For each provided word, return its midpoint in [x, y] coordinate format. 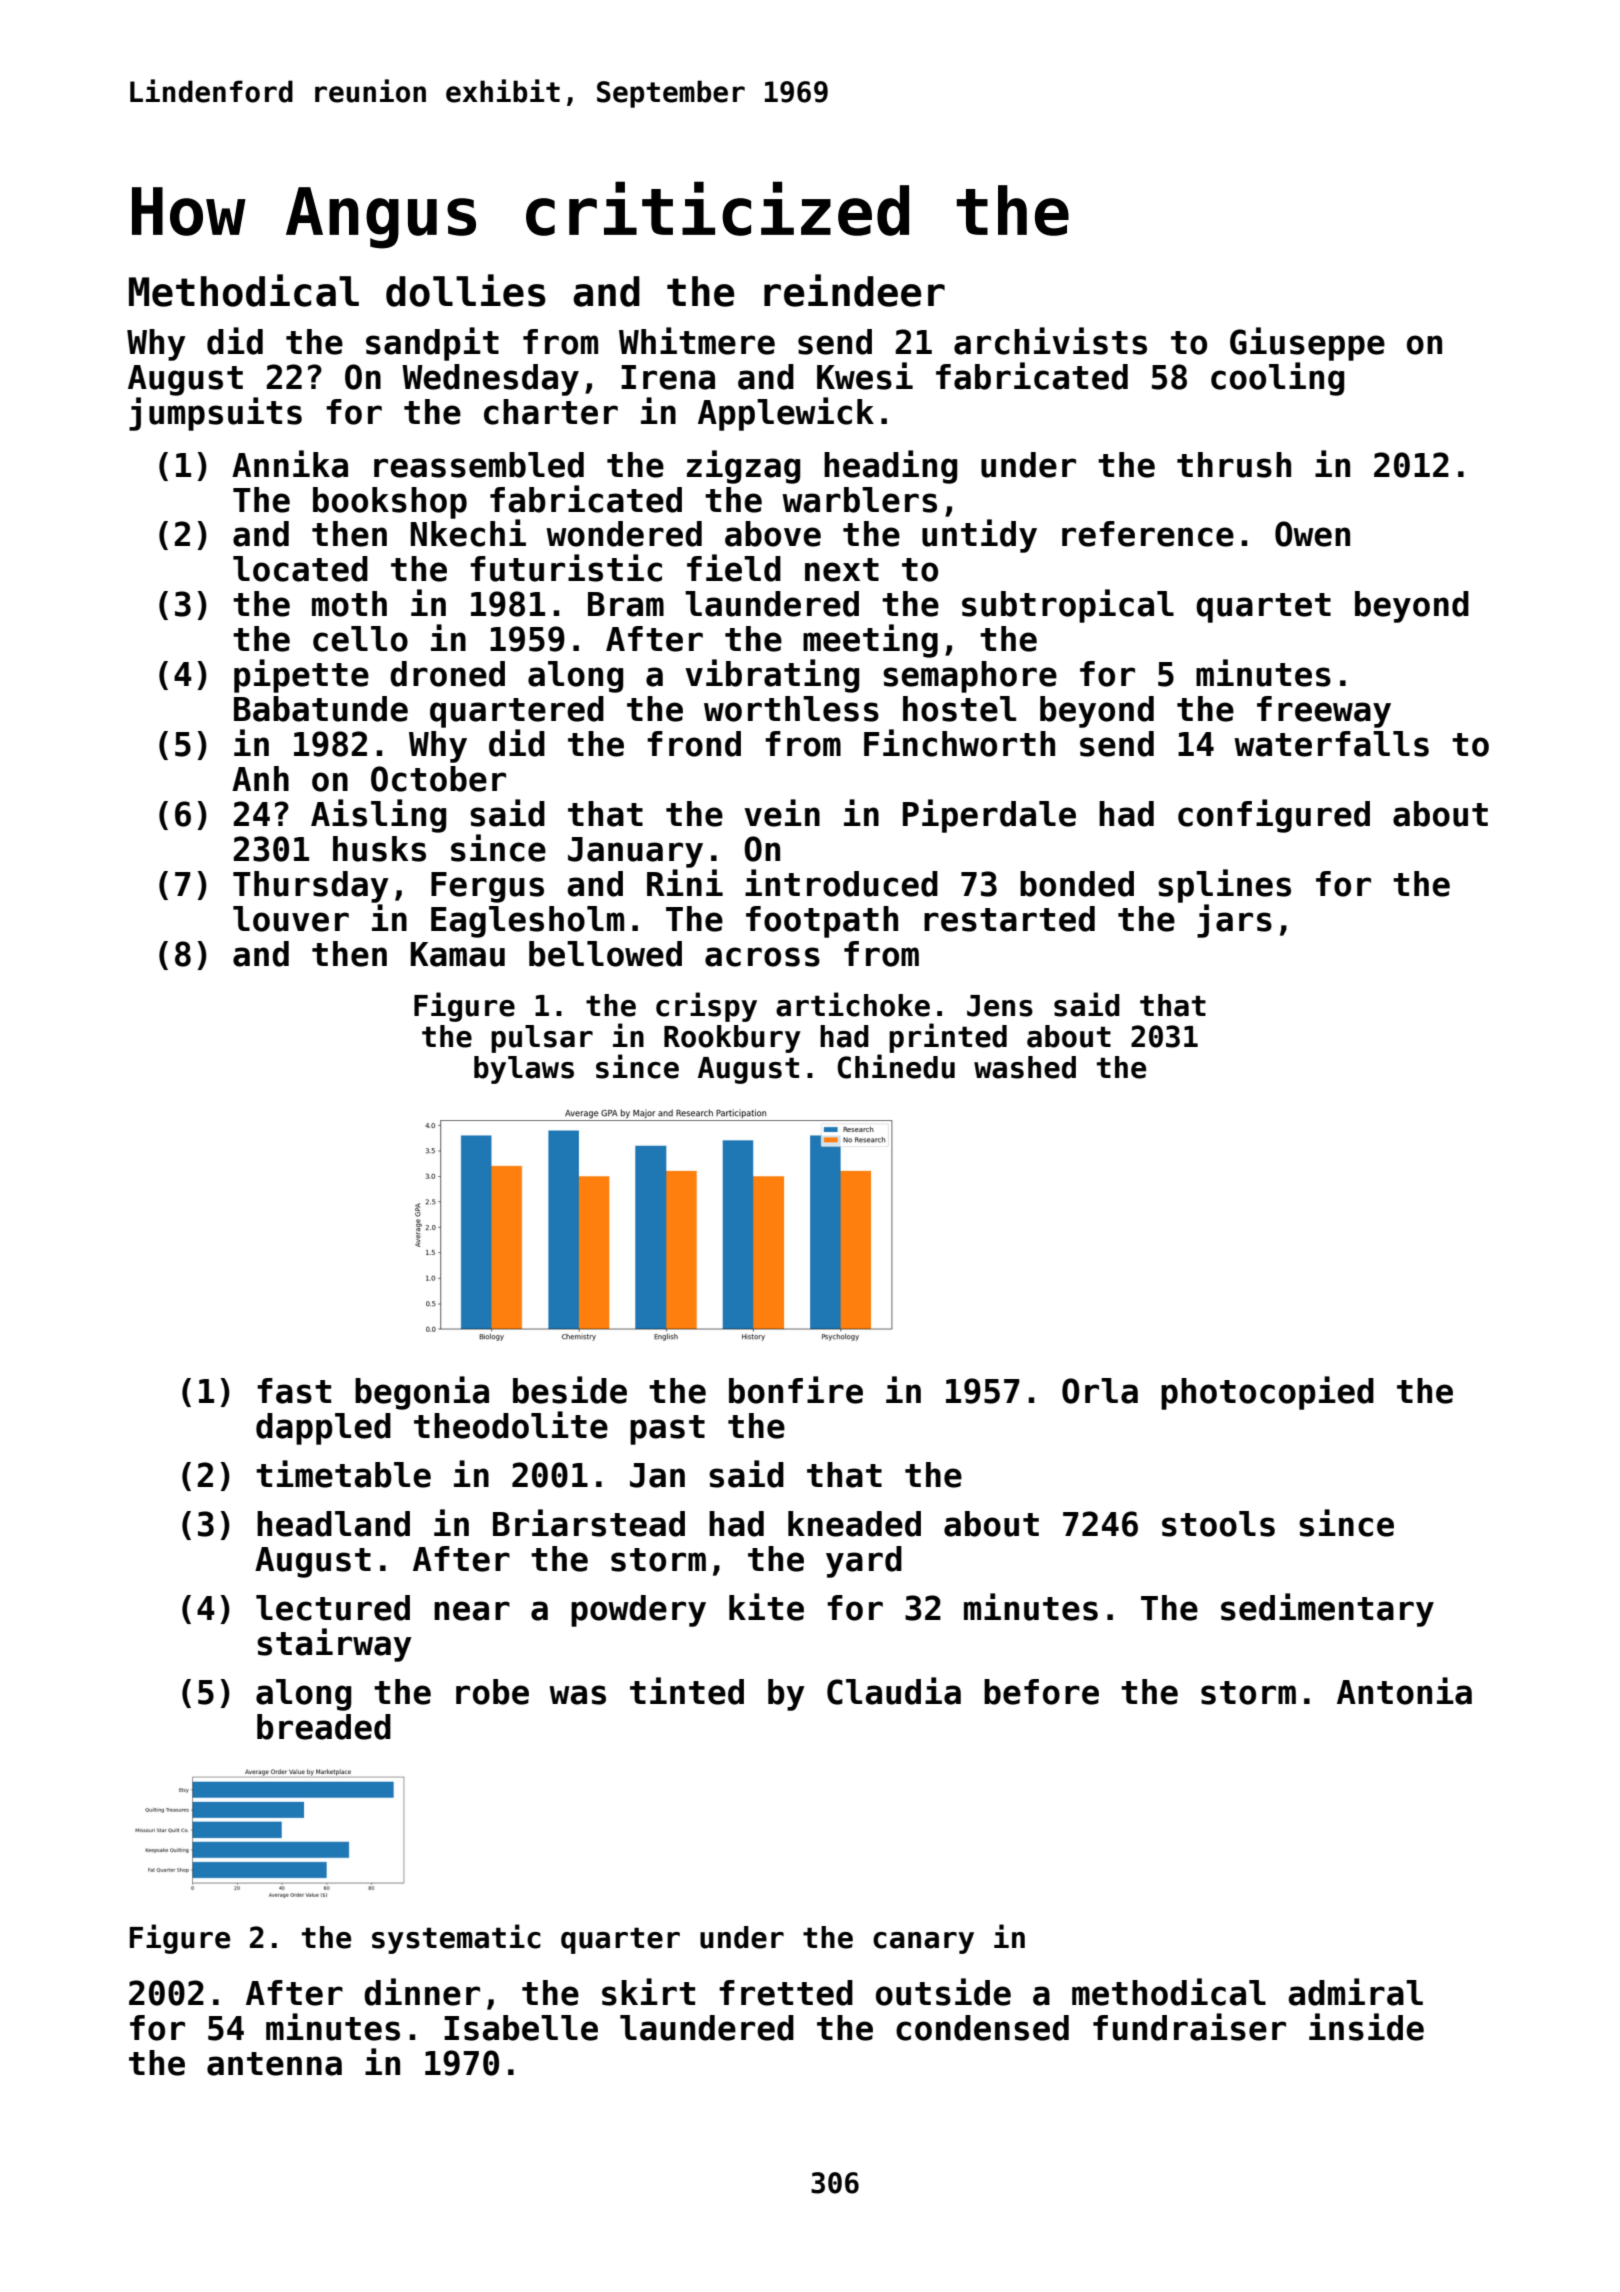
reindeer [854, 290]
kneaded [854, 1524]
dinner [422, 1992]
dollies [466, 290]
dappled [323, 1429]
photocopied [1267, 1393]
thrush [1234, 465]
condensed [982, 2028]
